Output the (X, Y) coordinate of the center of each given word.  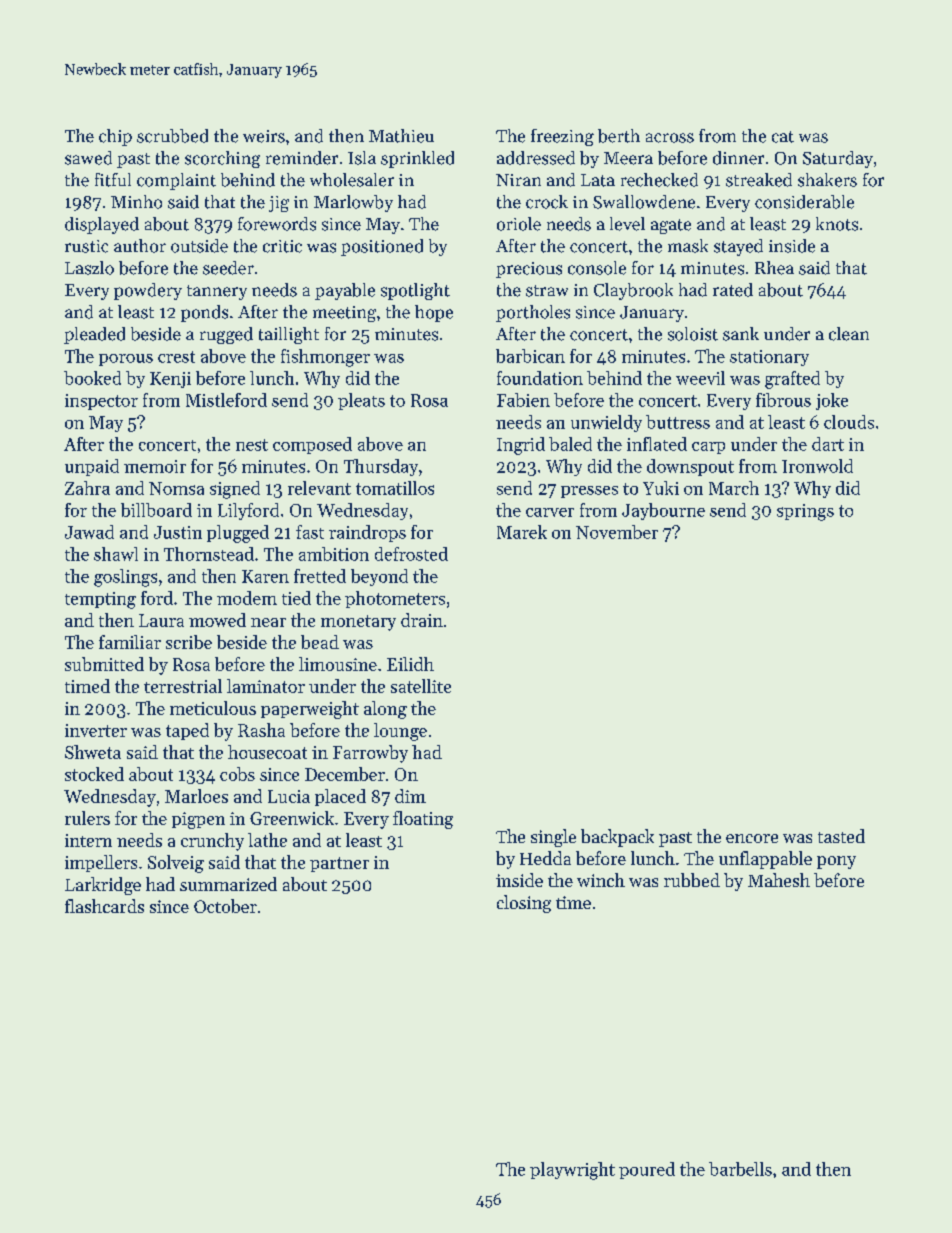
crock (547, 202)
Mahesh (779, 880)
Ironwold (817, 466)
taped (187, 731)
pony (836, 862)
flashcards (104, 906)
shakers (827, 180)
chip (115, 137)
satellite (421, 686)
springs (805, 512)
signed (235, 490)
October (225, 906)
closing (524, 904)
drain (422, 620)
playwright (572, 1171)
